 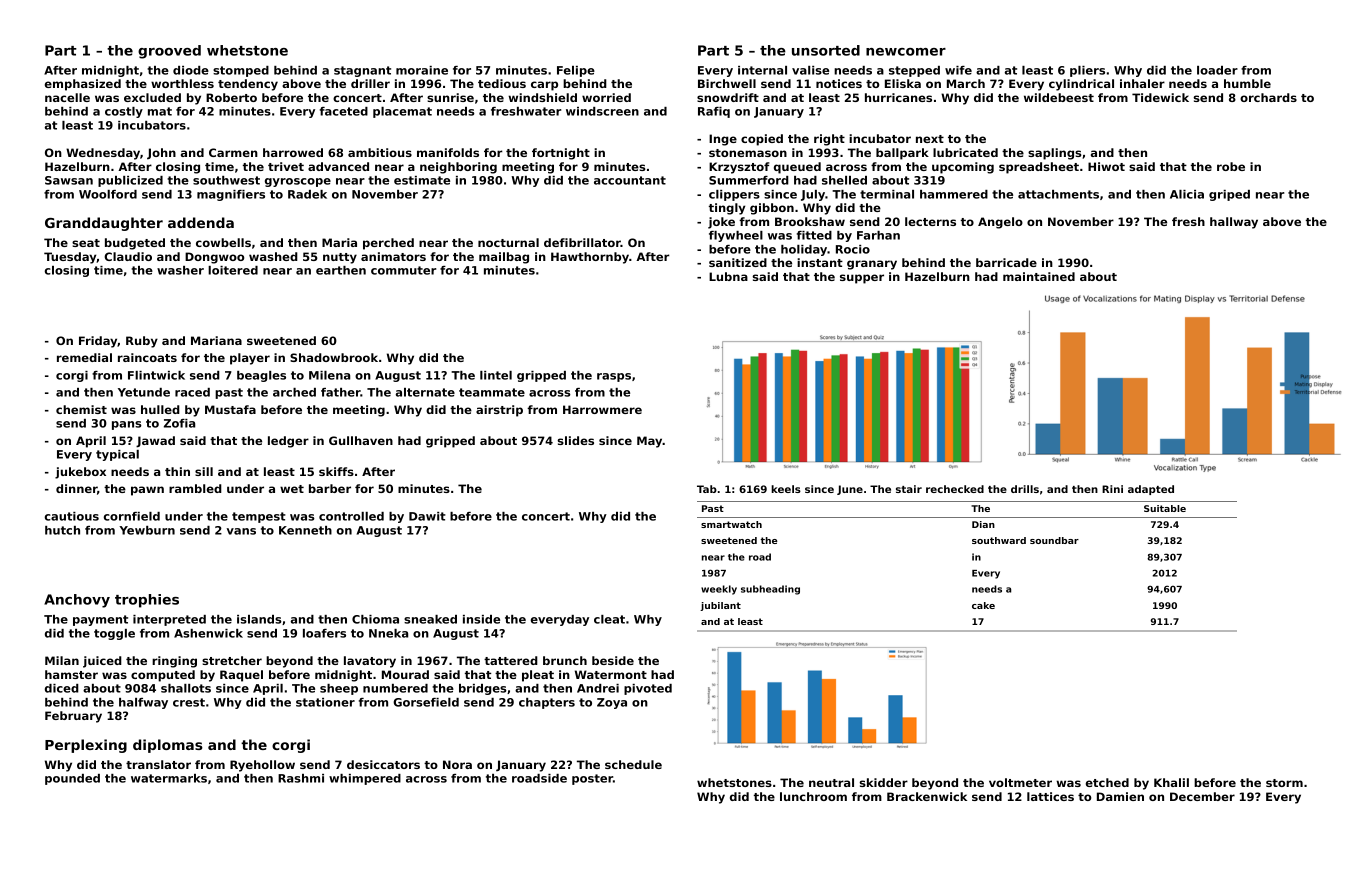 I want to click on dinner, so click(x=76, y=488).
